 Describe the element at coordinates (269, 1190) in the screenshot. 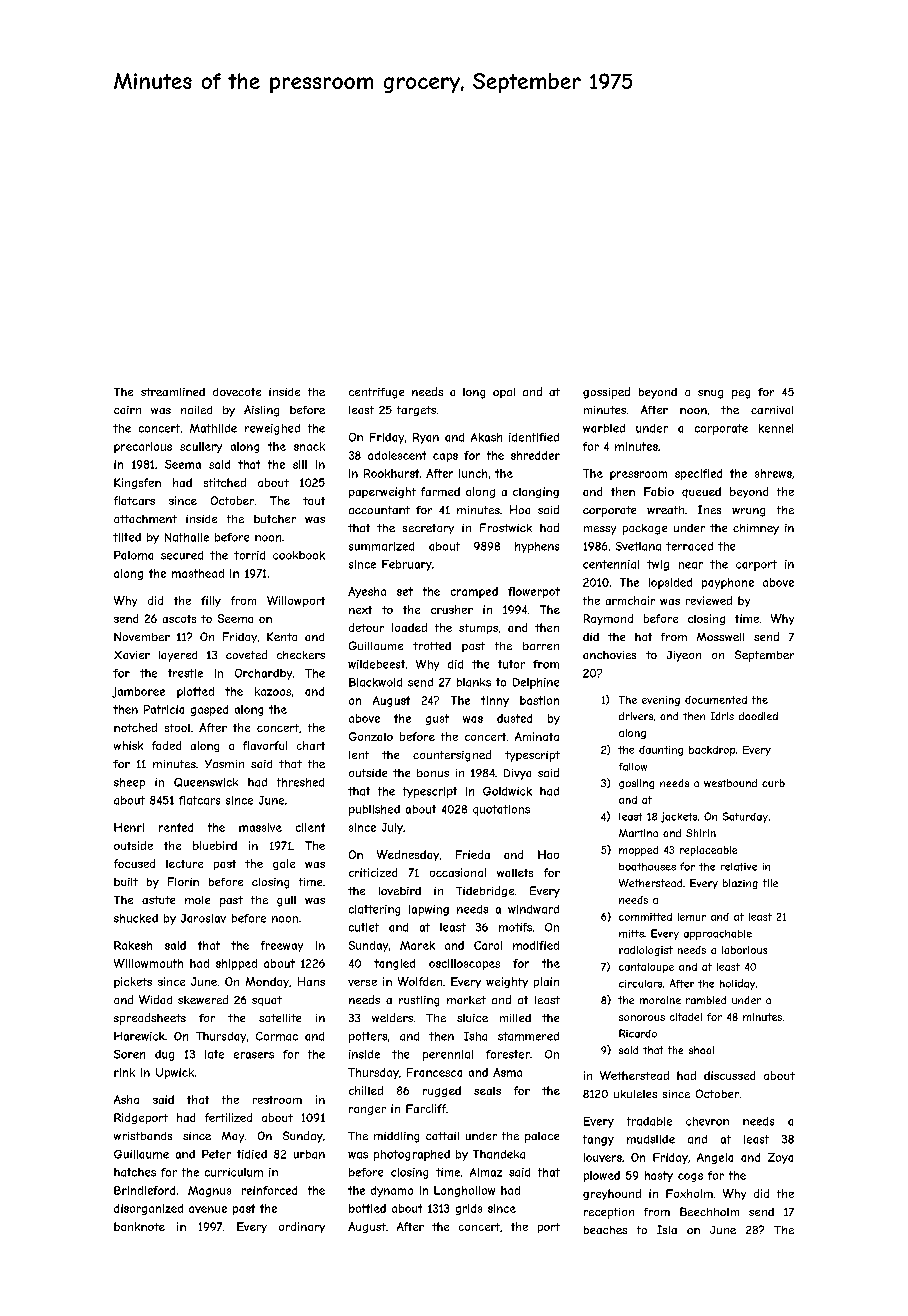

I see `reinforced` at that location.
